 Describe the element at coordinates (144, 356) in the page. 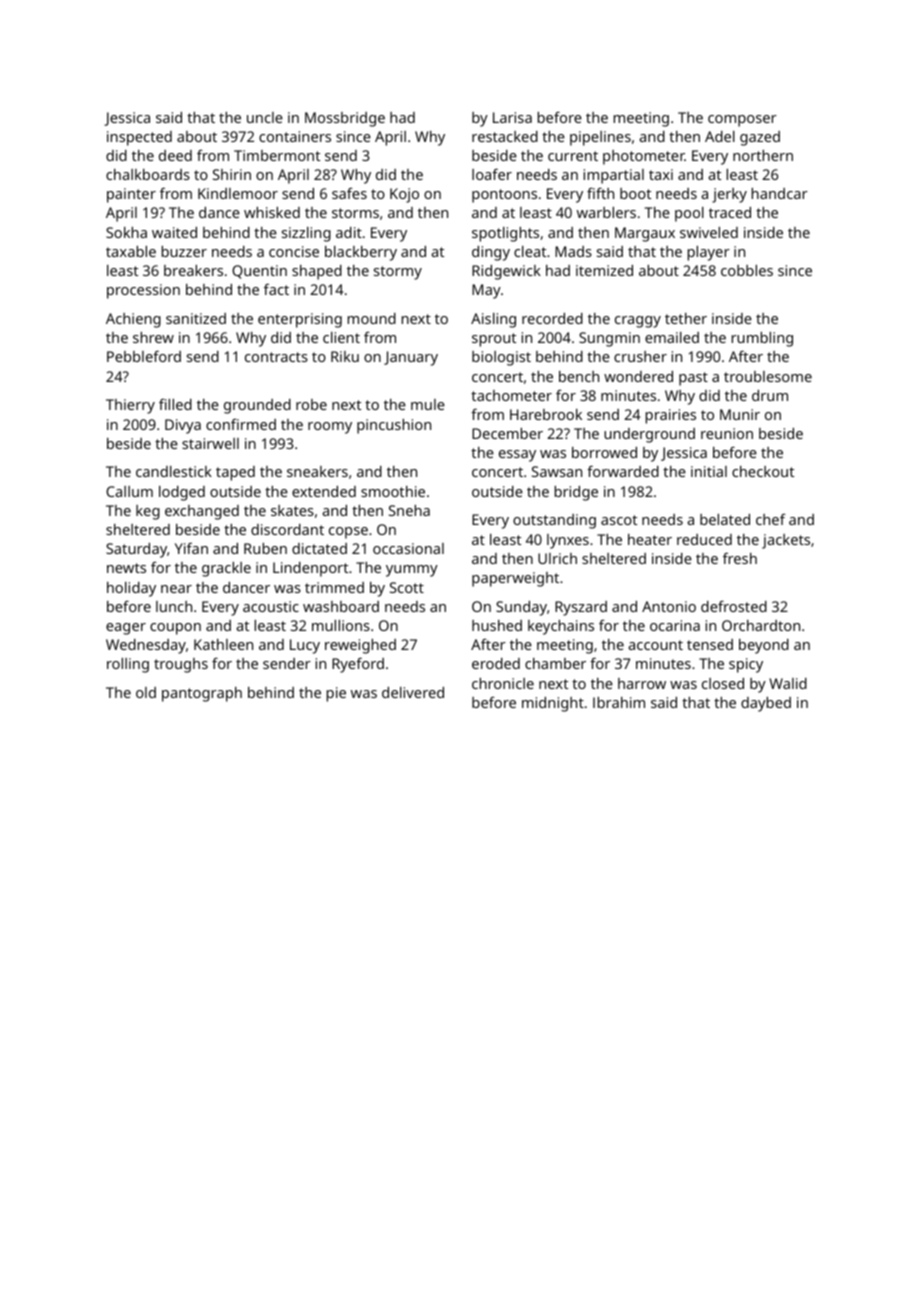

I see `Pebbleford` at that location.
